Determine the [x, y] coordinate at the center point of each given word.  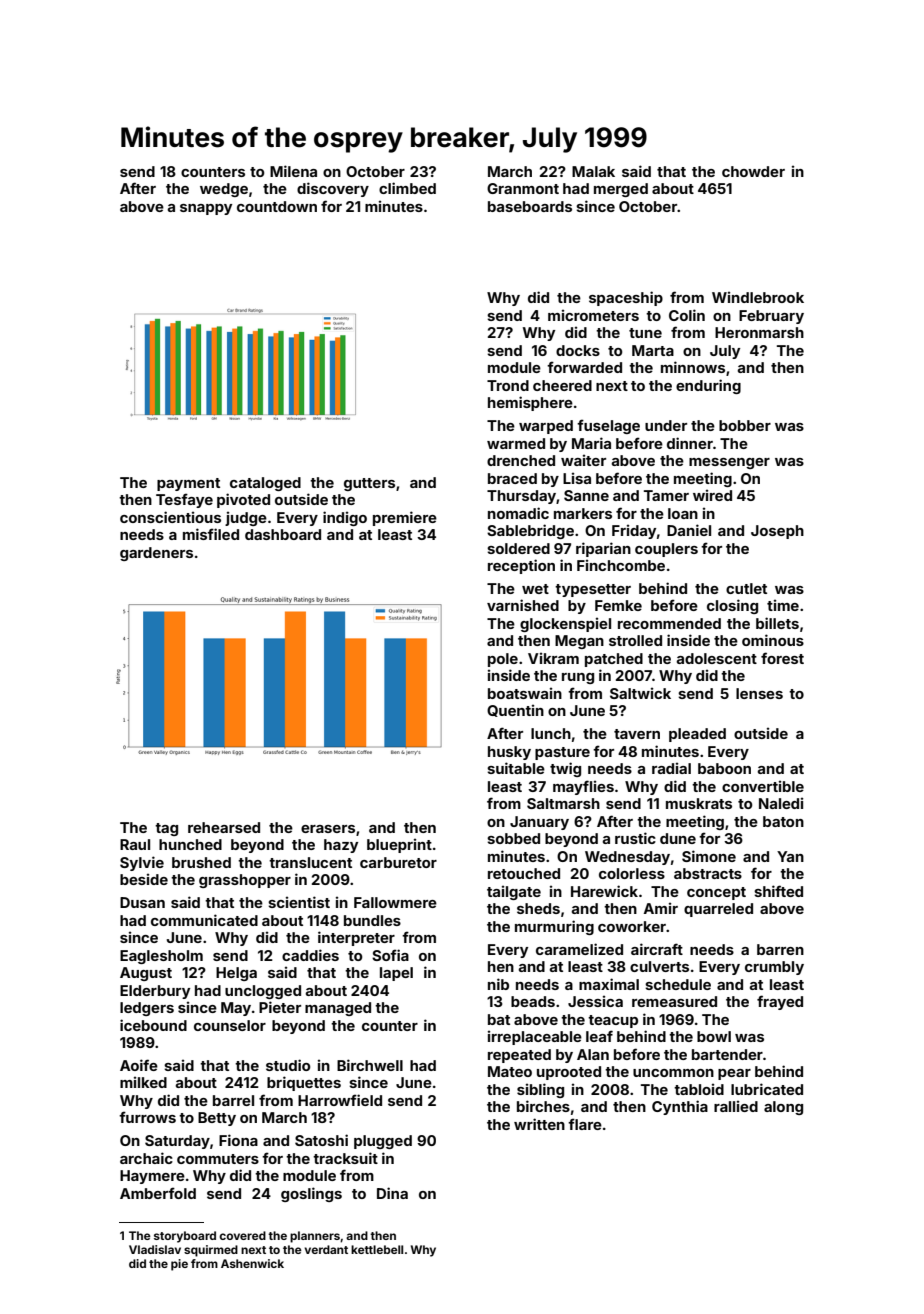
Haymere [152, 1177]
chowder [753, 171]
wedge [224, 190]
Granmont [523, 188]
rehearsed [224, 827]
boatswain [525, 693]
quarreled [718, 910]
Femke [618, 605]
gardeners [156, 554]
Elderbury [155, 992]
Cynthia [680, 1107]
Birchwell [370, 1065]
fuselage [608, 426]
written [539, 1124]
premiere [405, 518]
